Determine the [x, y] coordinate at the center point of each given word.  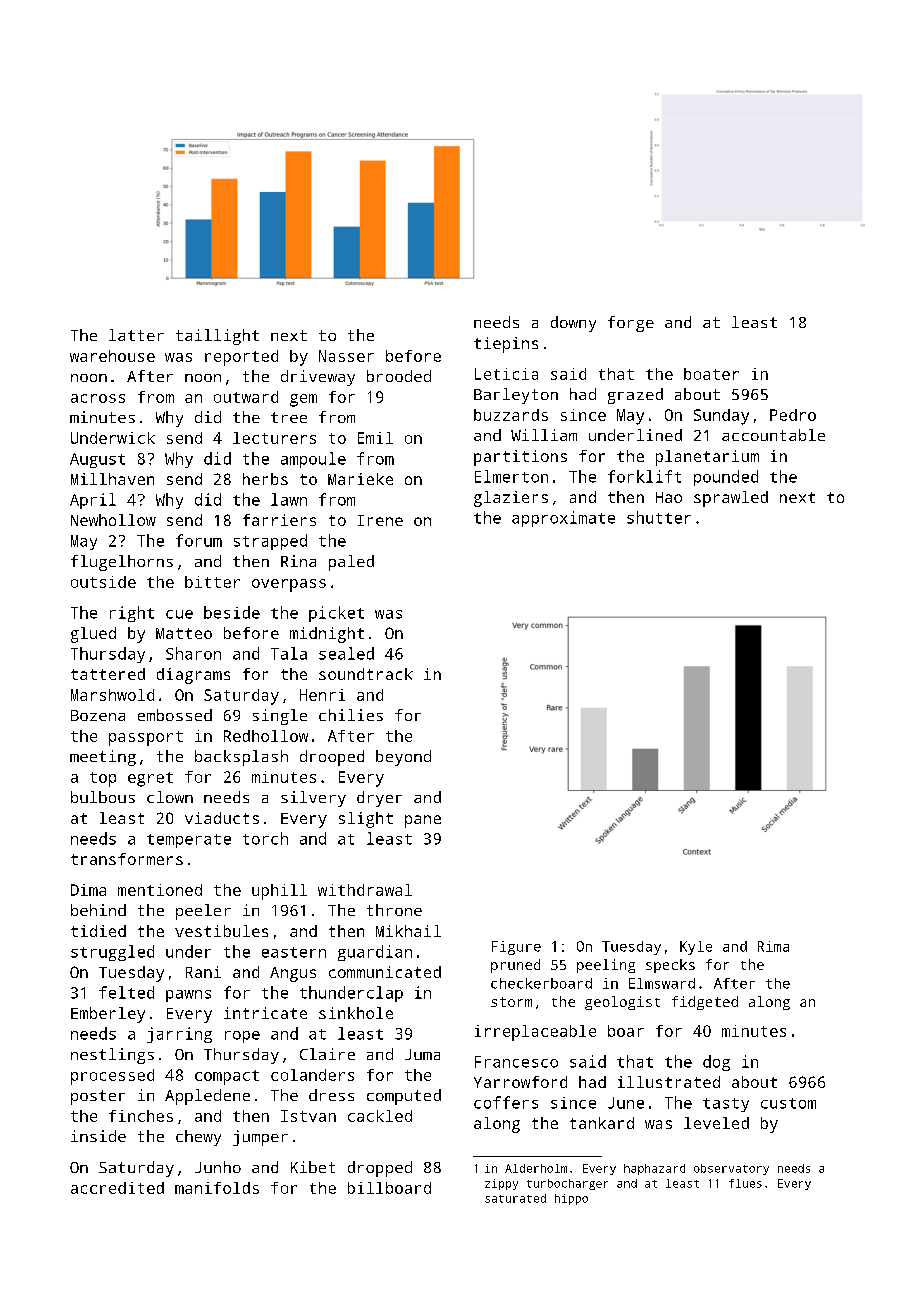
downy [573, 324]
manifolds [217, 1188]
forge [631, 324]
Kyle [696, 948]
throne [394, 910]
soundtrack [366, 674]
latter [136, 335]
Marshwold [112, 695]
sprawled [731, 499]
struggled [112, 953]
